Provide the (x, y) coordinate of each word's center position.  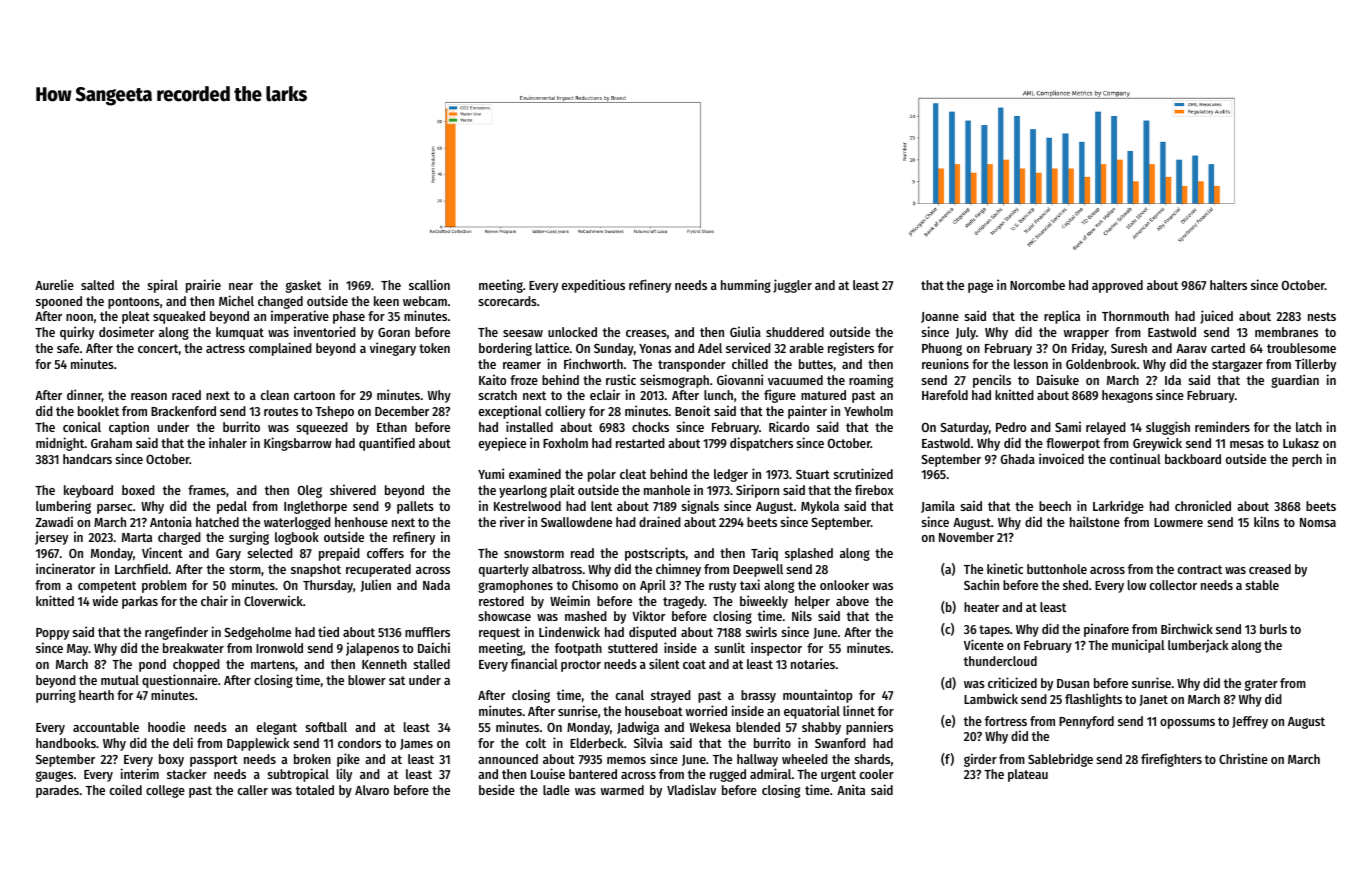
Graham (111, 443)
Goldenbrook (1101, 364)
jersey (51, 538)
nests (1322, 316)
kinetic (1005, 568)
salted (97, 285)
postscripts (655, 554)
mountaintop (818, 696)
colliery (565, 412)
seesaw (523, 333)
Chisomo (595, 584)
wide (105, 600)
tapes (994, 631)
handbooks (66, 743)
